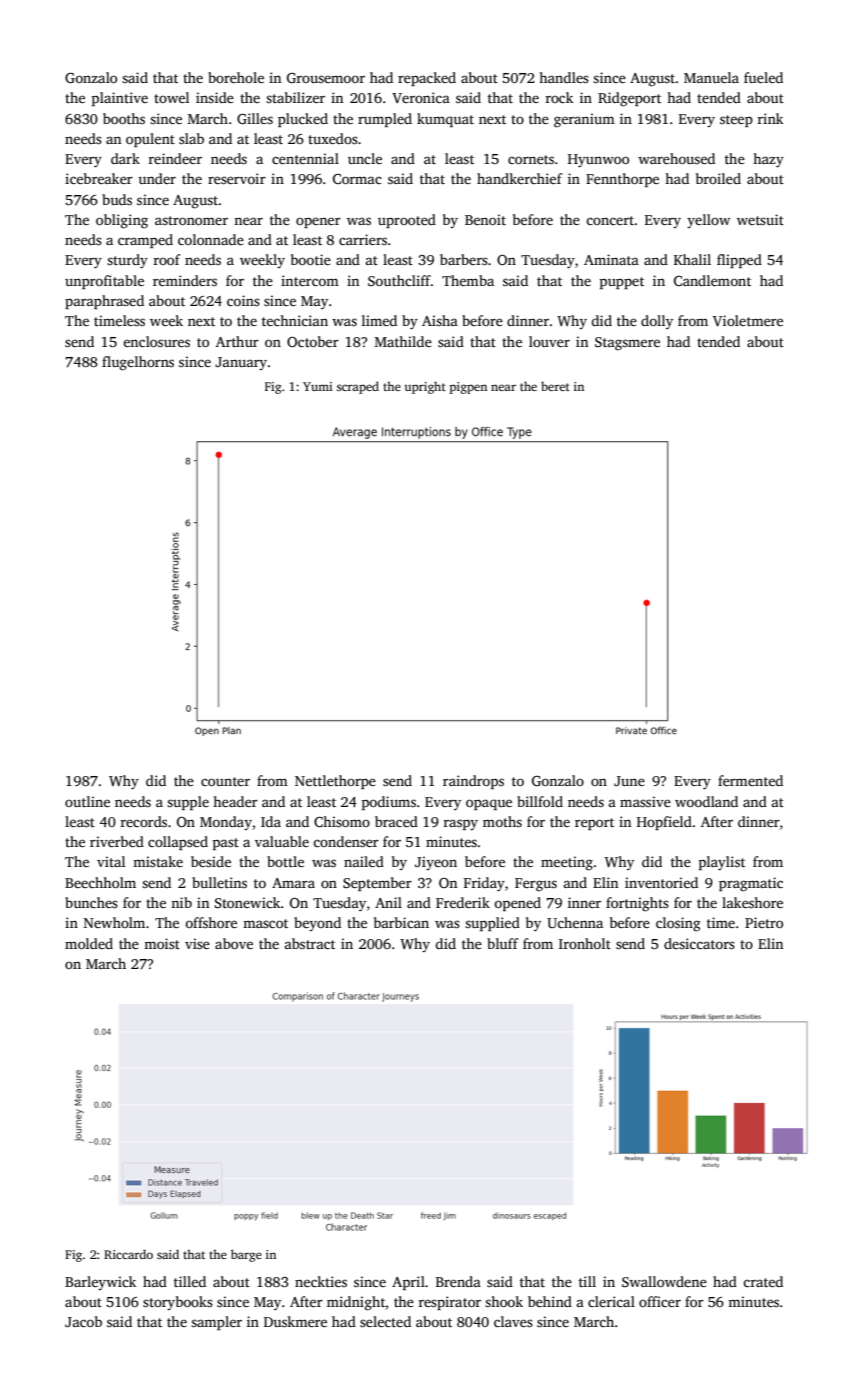  What do you see at coordinates (178, 1303) in the page?
I see `storybooks` at bounding box center [178, 1303].
